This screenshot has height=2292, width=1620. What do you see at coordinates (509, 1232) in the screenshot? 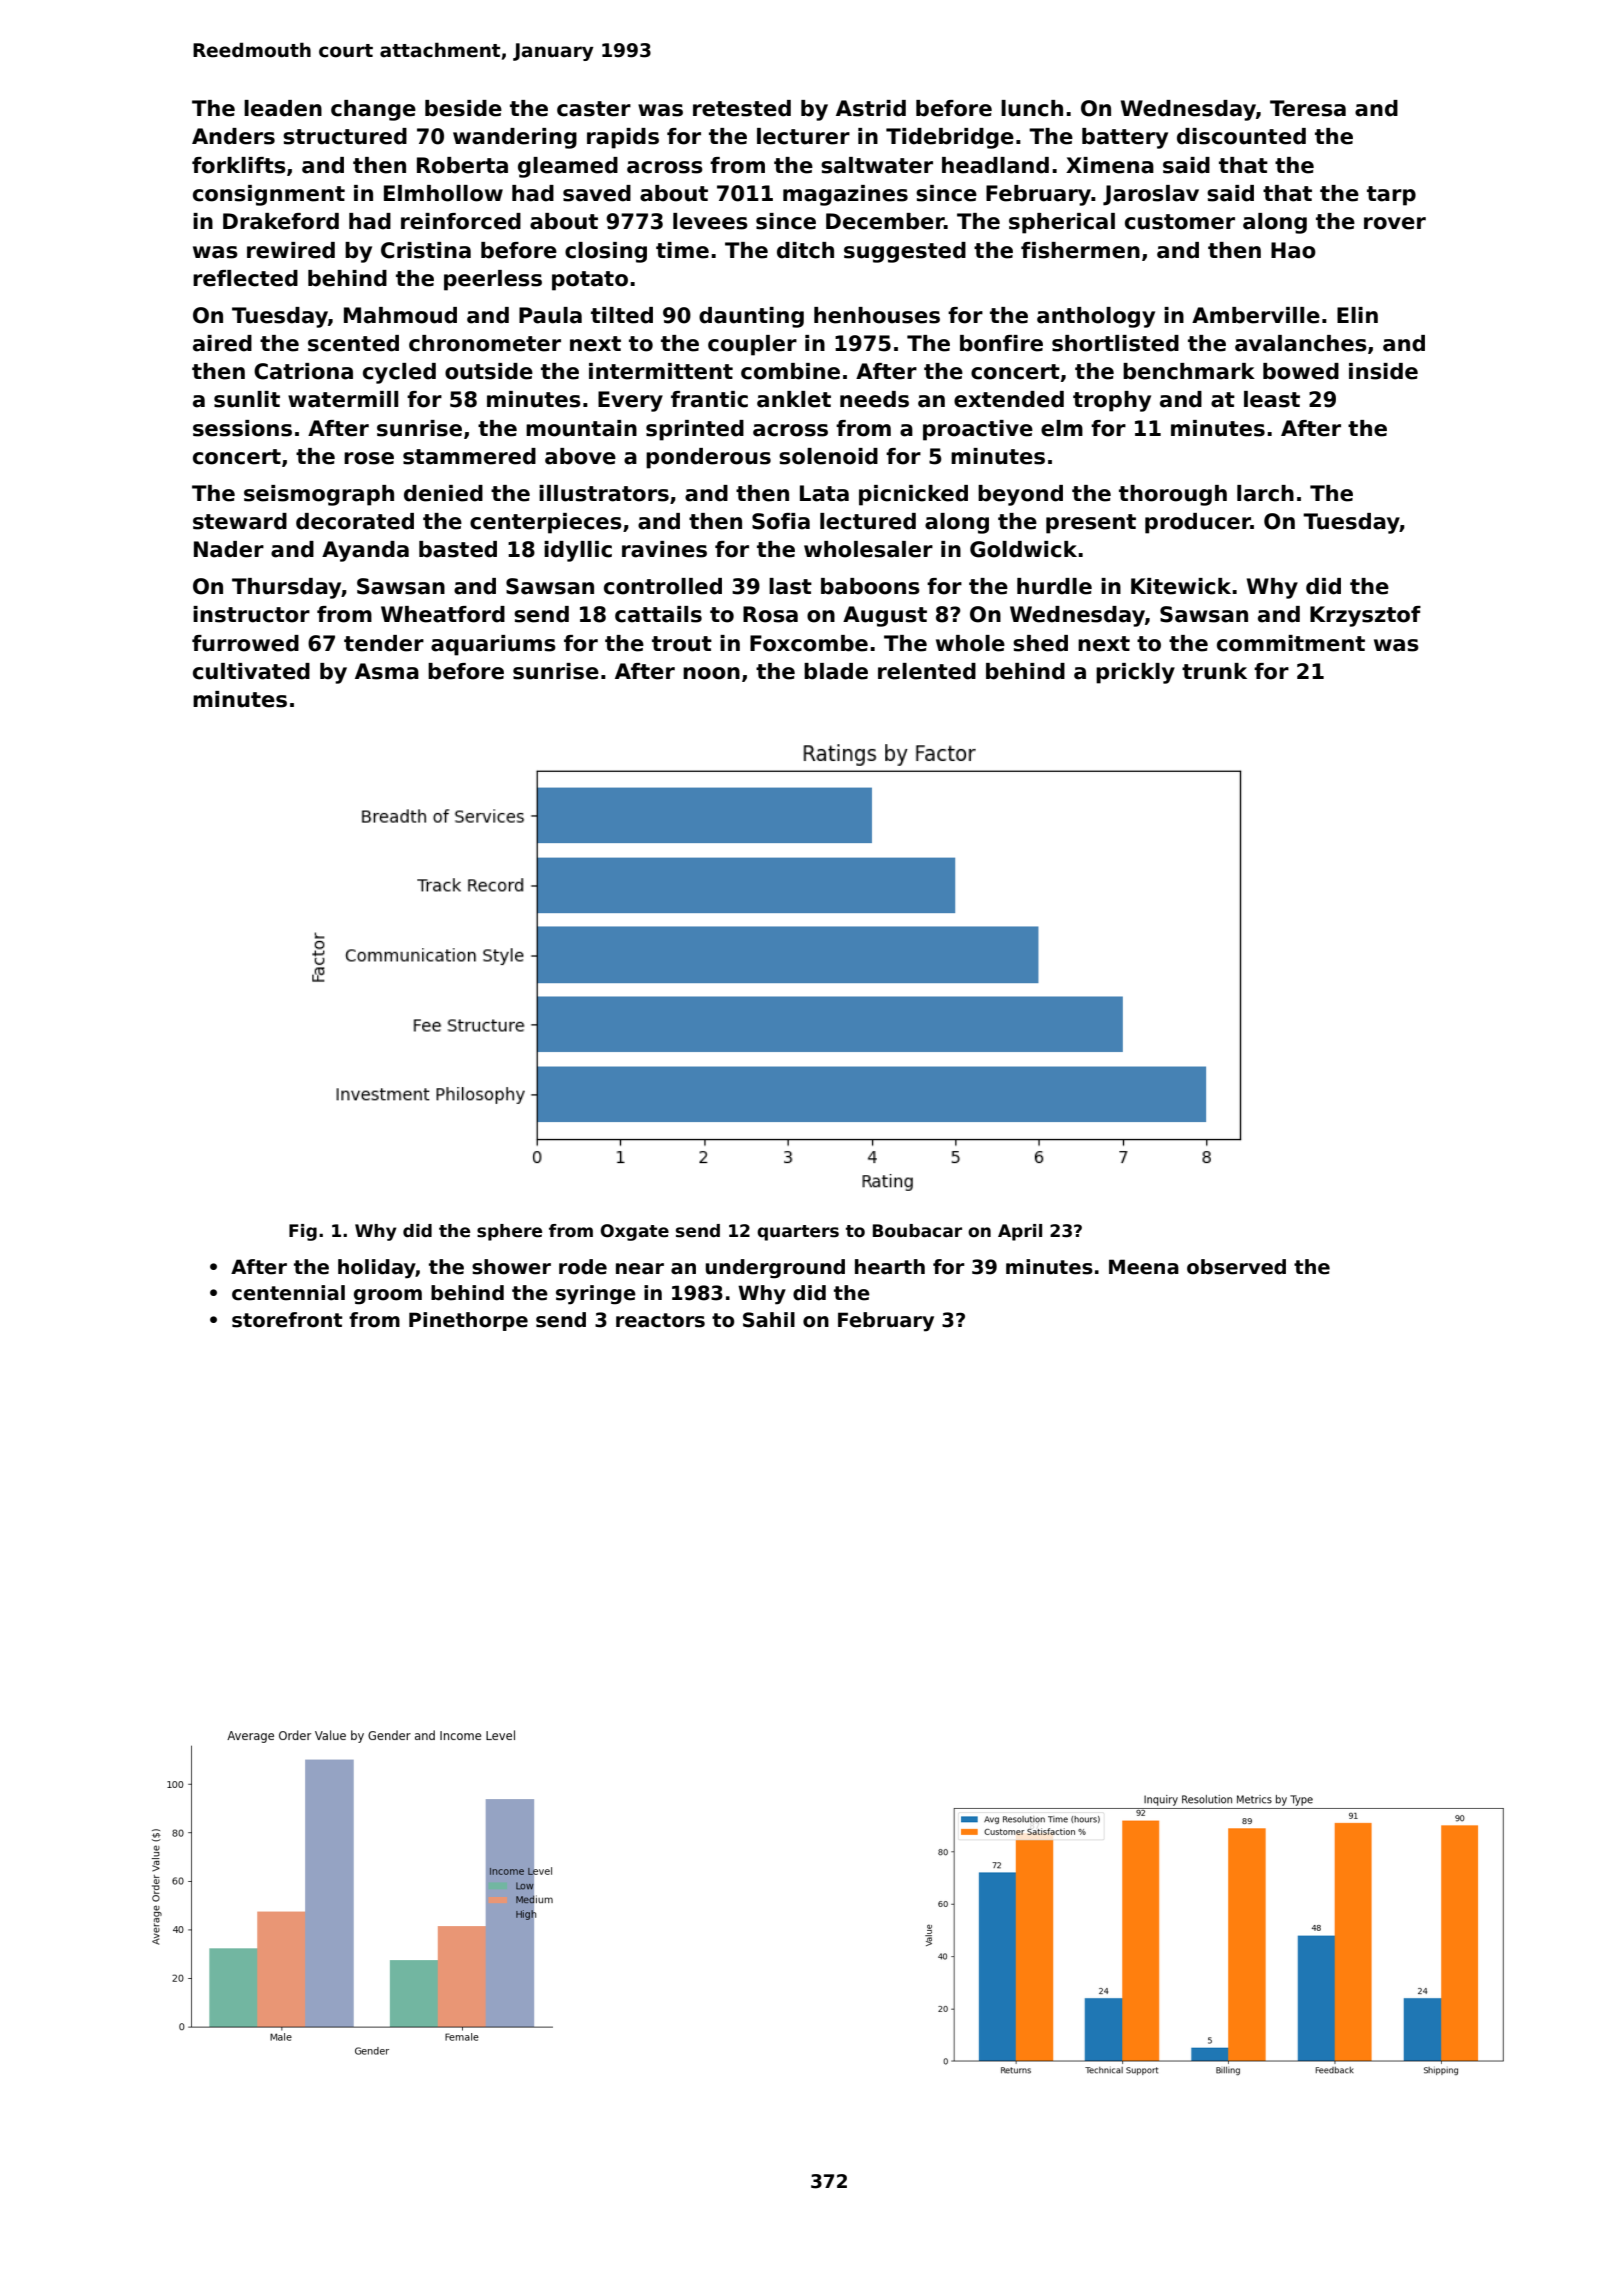
I see `sphere` at bounding box center [509, 1232].
